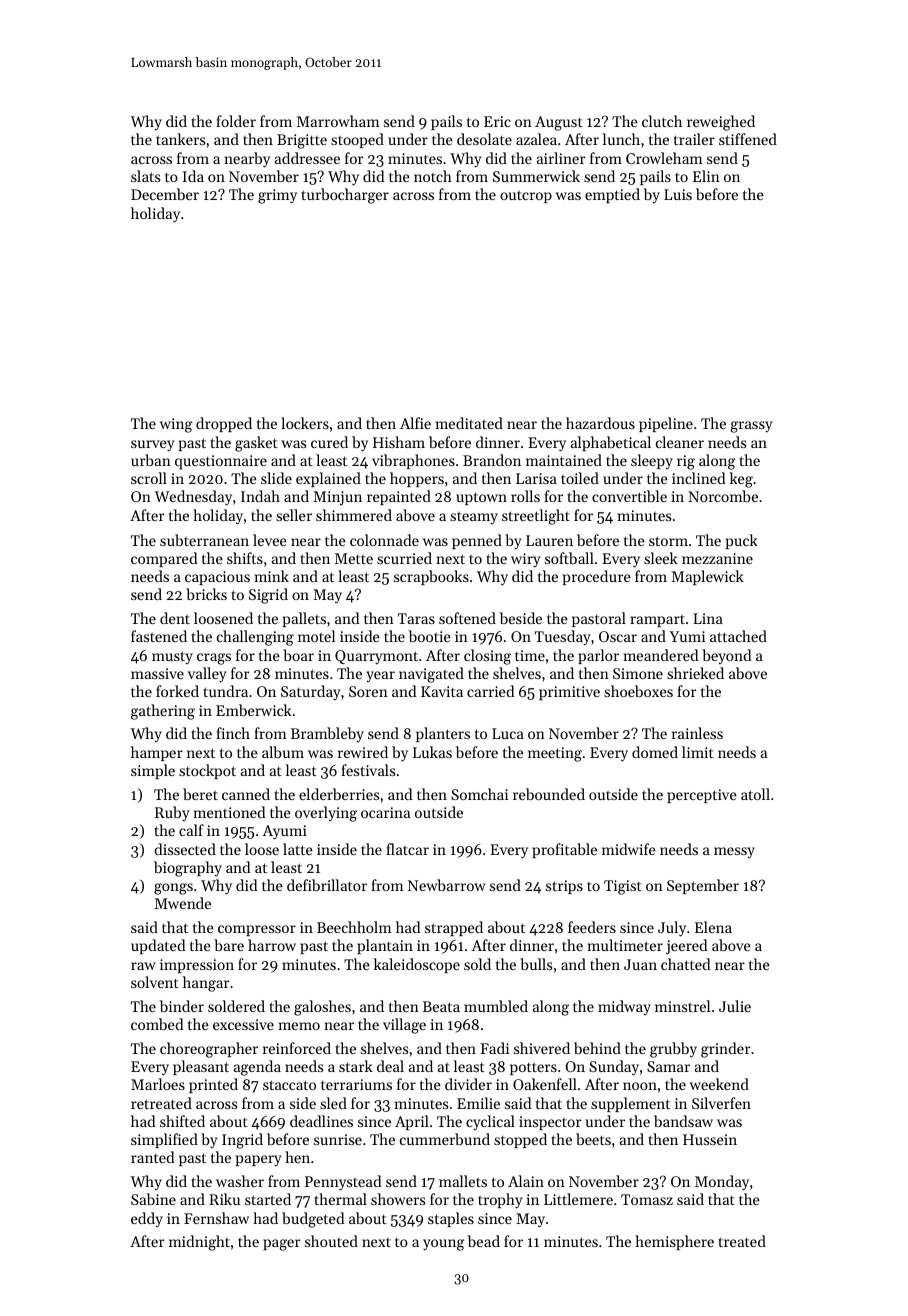  What do you see at coordinates (399, 442) in the document?
I see `Hisham` at bounding box center [399, 442].
